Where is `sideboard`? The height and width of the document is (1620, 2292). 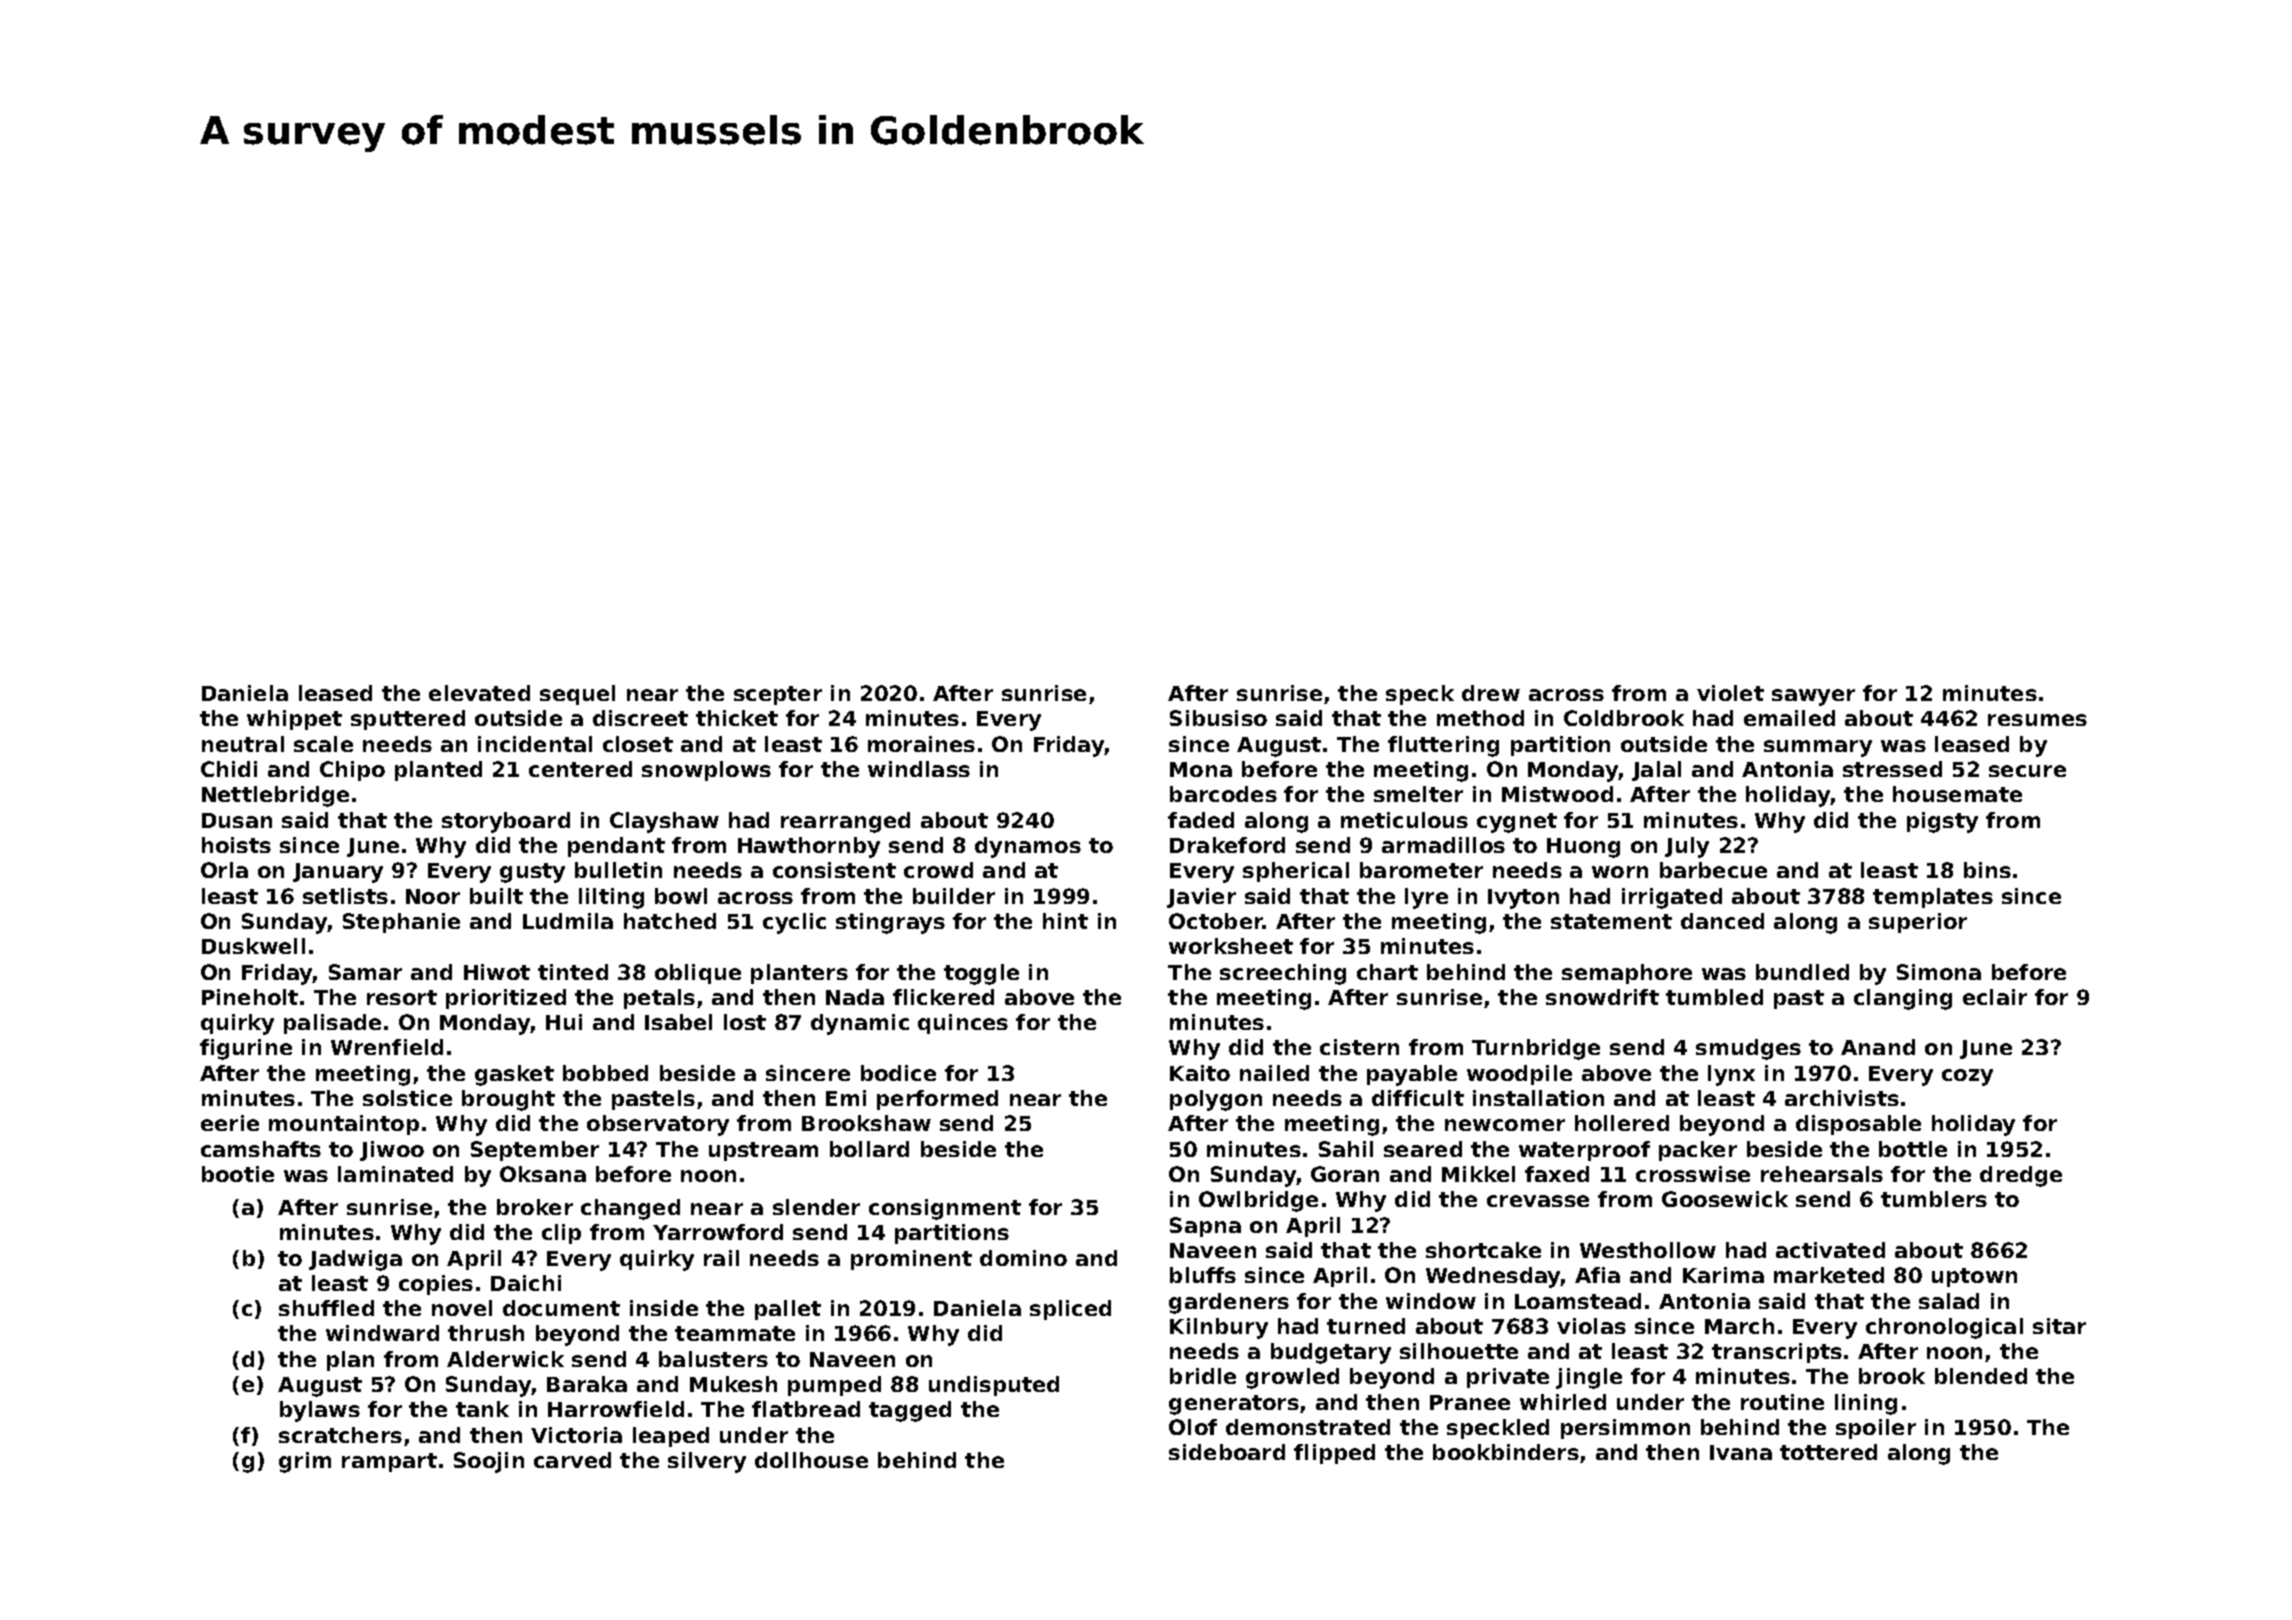
sideboard is located at coordinates (1227, 1452).
